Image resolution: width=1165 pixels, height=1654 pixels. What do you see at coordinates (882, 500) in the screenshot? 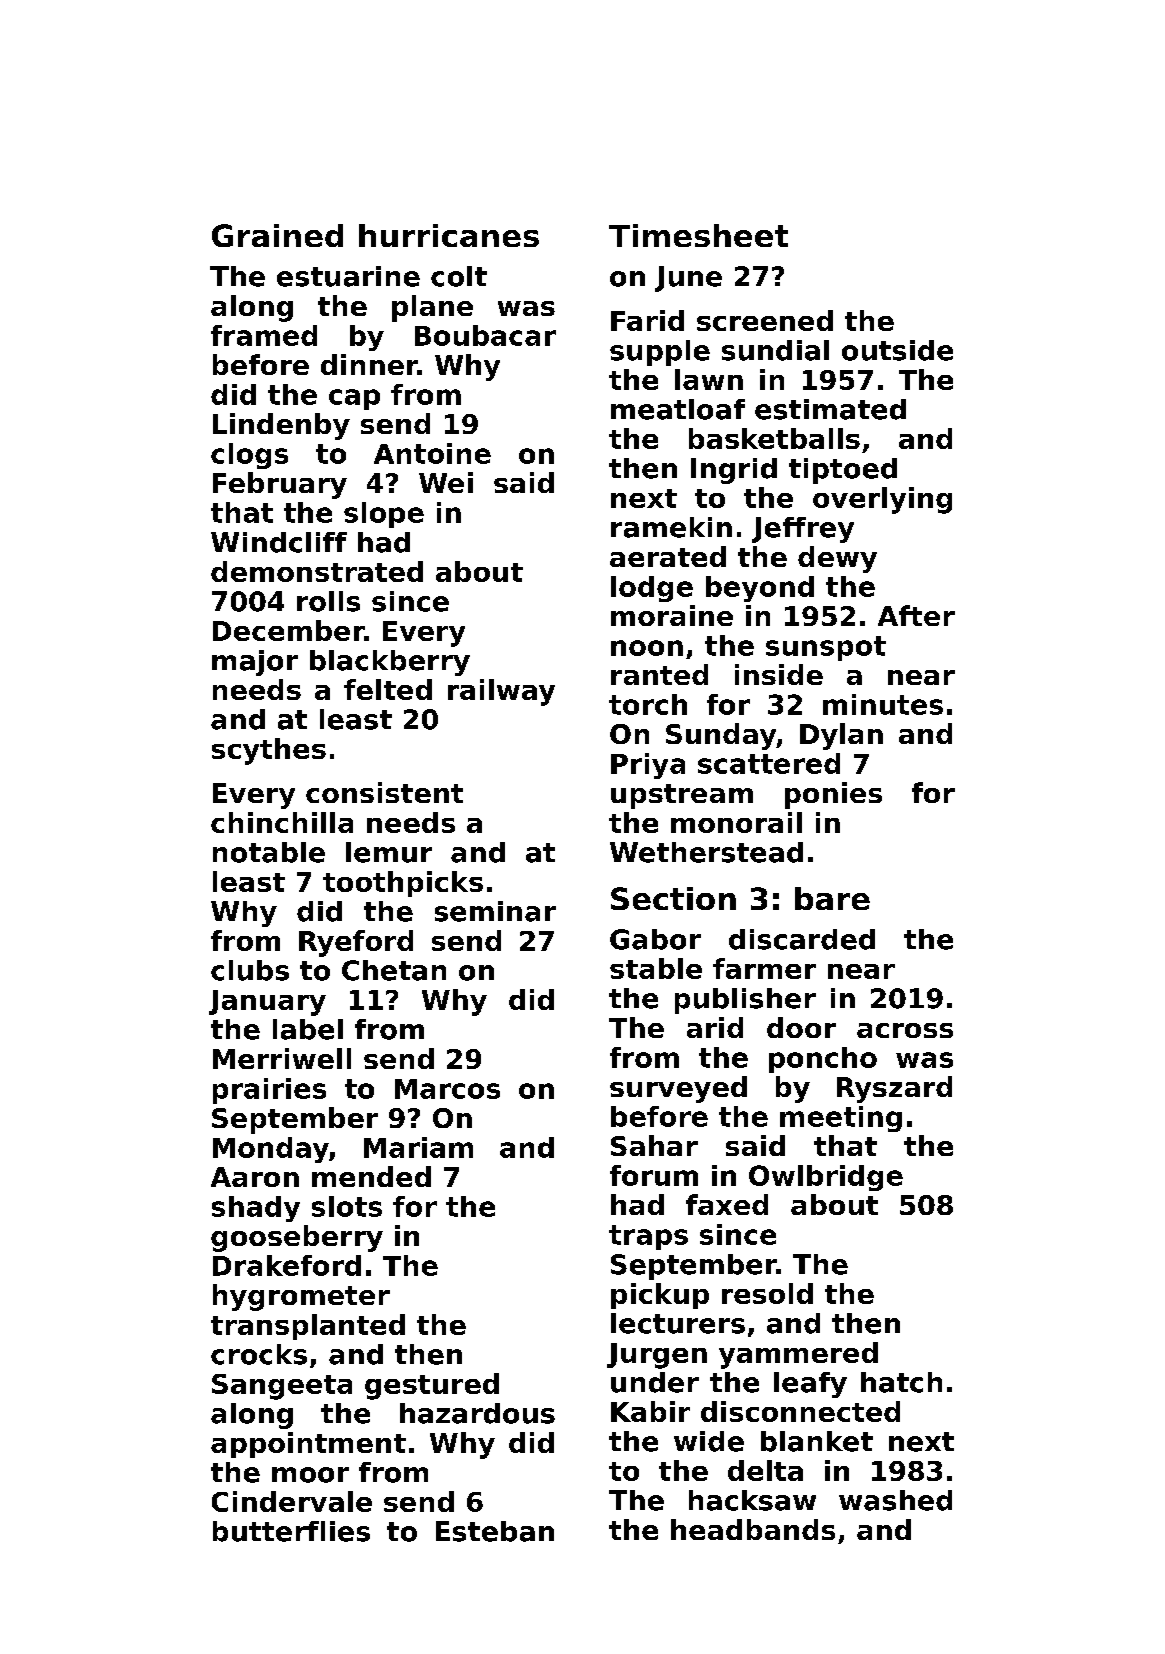
I see `overlying` at bounding box center [882, 500].
